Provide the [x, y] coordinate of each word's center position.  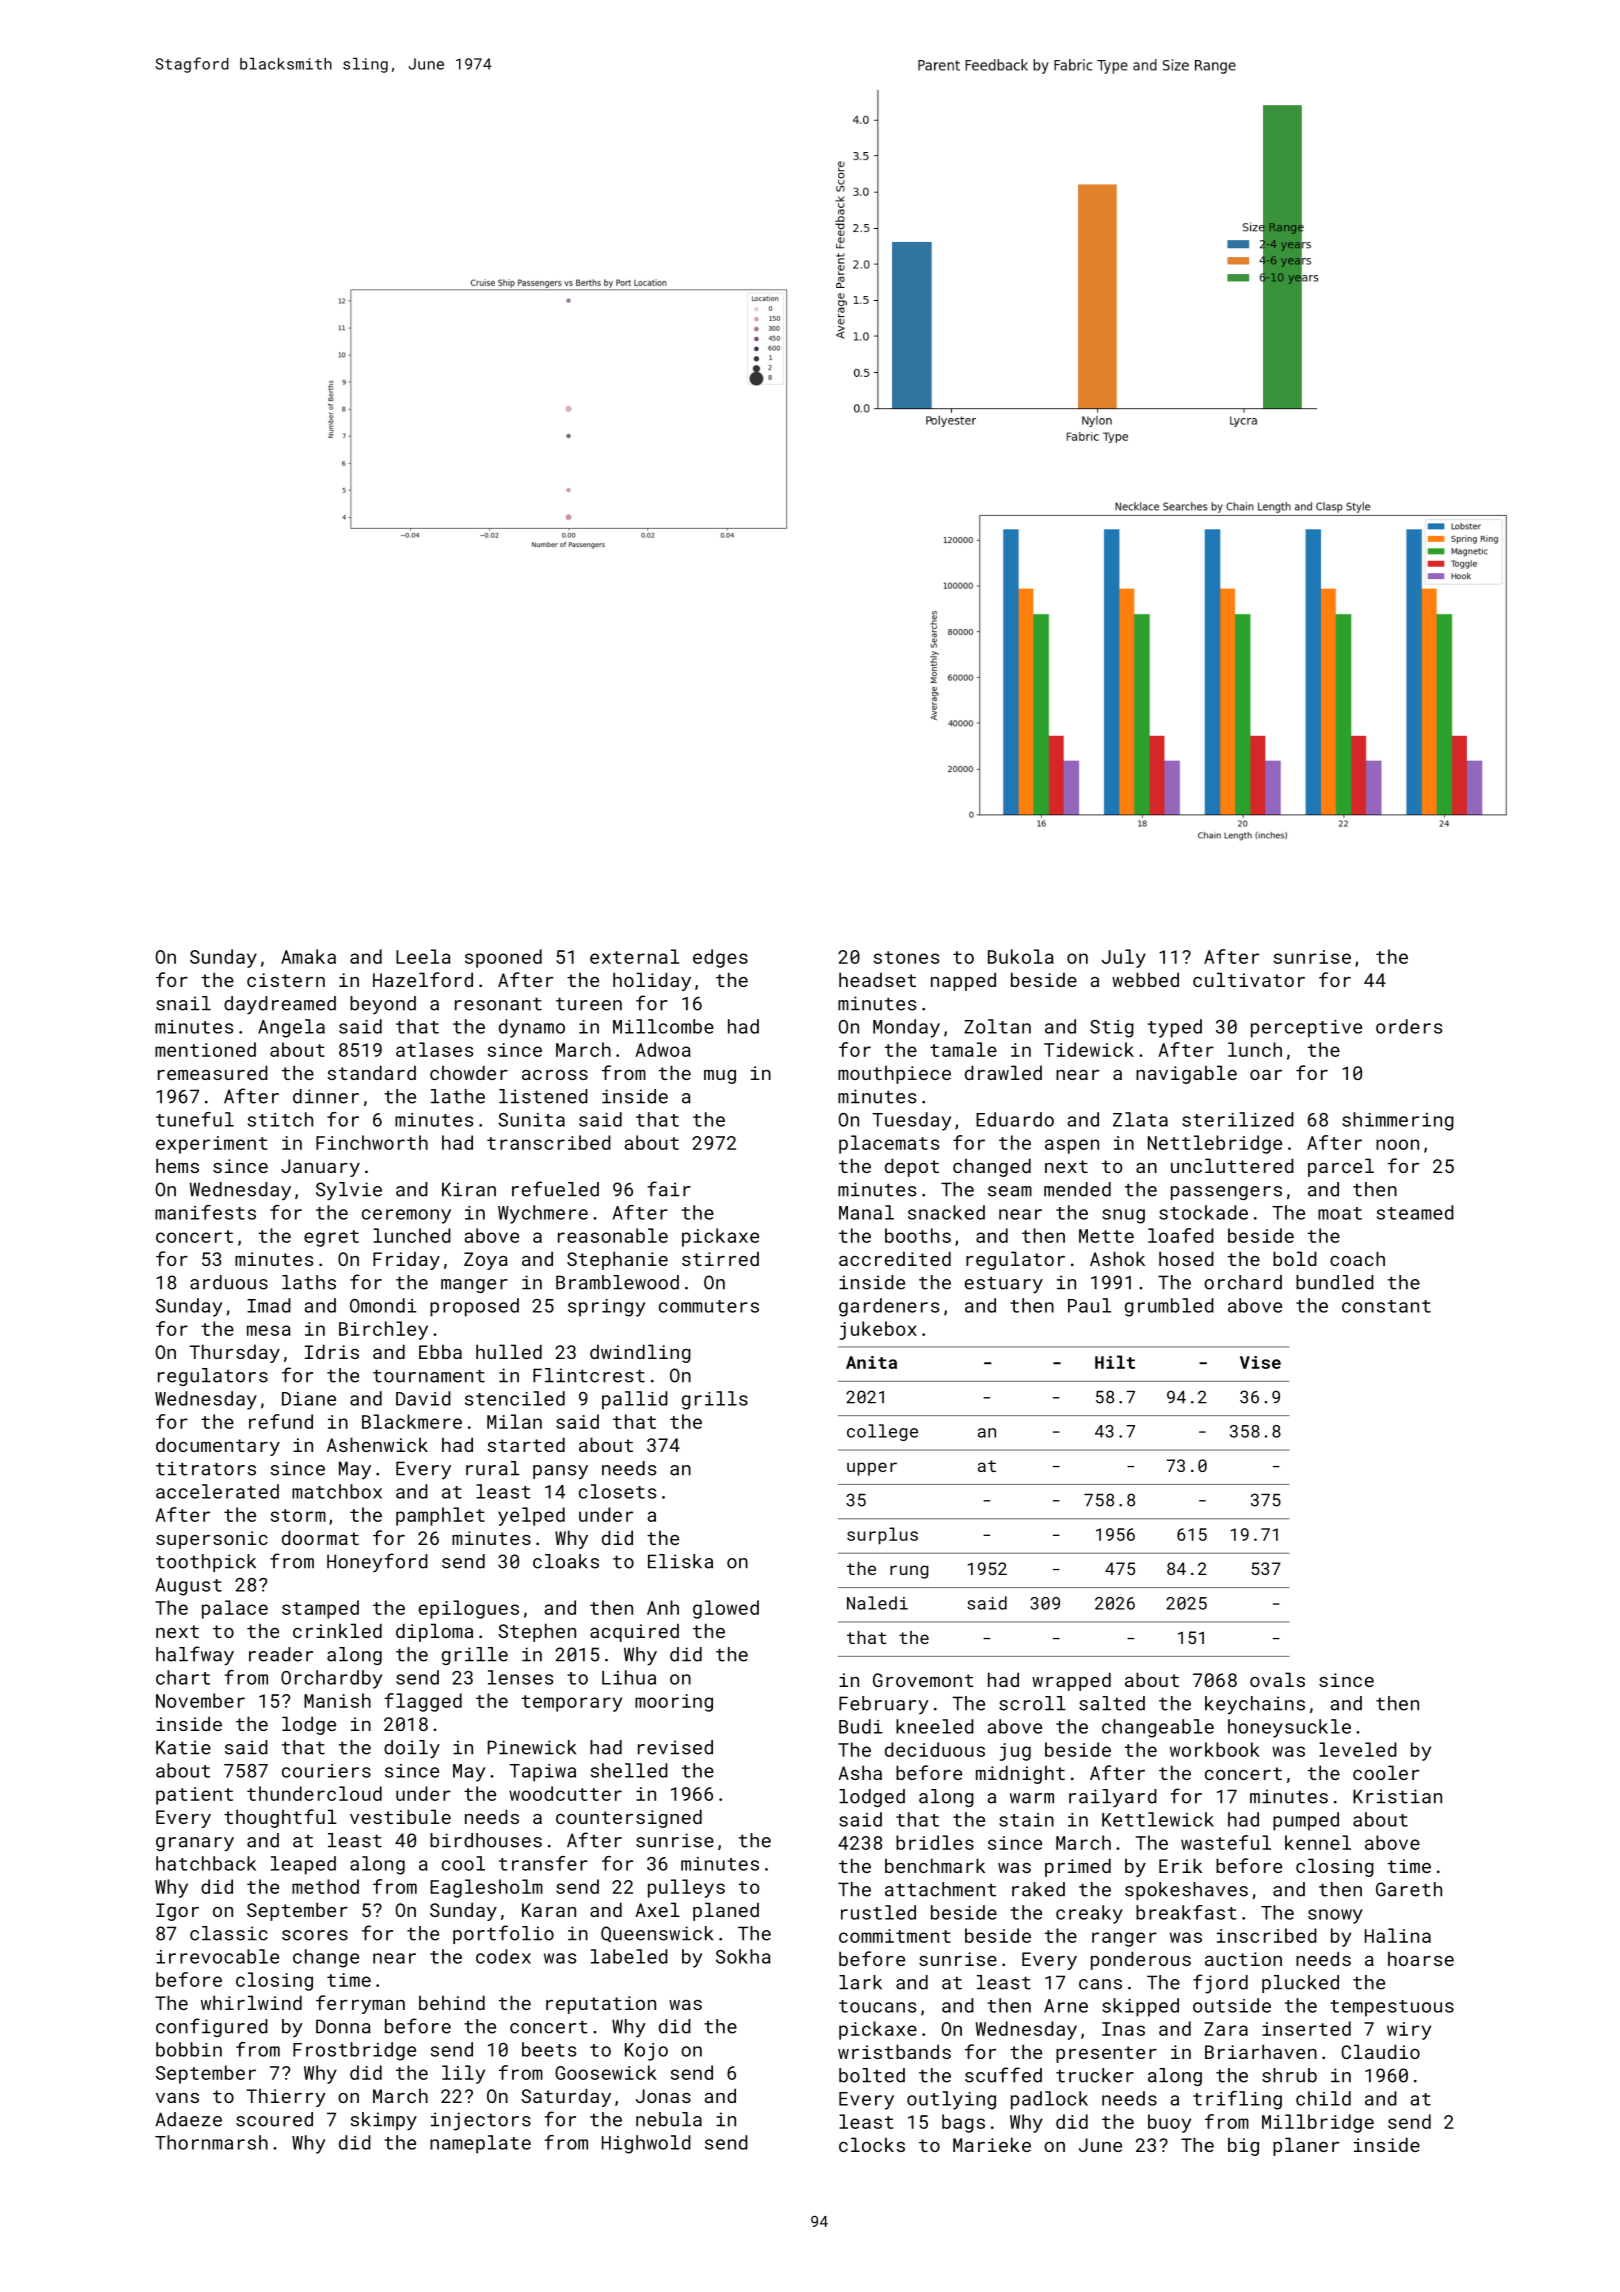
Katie [183, 1747]
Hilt [1115, 1362]
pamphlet [440, 1516]
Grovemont [923, 1680]
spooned [503, 958]
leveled [1358, 1749]
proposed [474, 1307]
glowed [726, 1609]
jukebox [878, 1330]
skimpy [383, 2121]
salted [1112, 1703]
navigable [1186, 1074]
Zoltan [997, 1026]
